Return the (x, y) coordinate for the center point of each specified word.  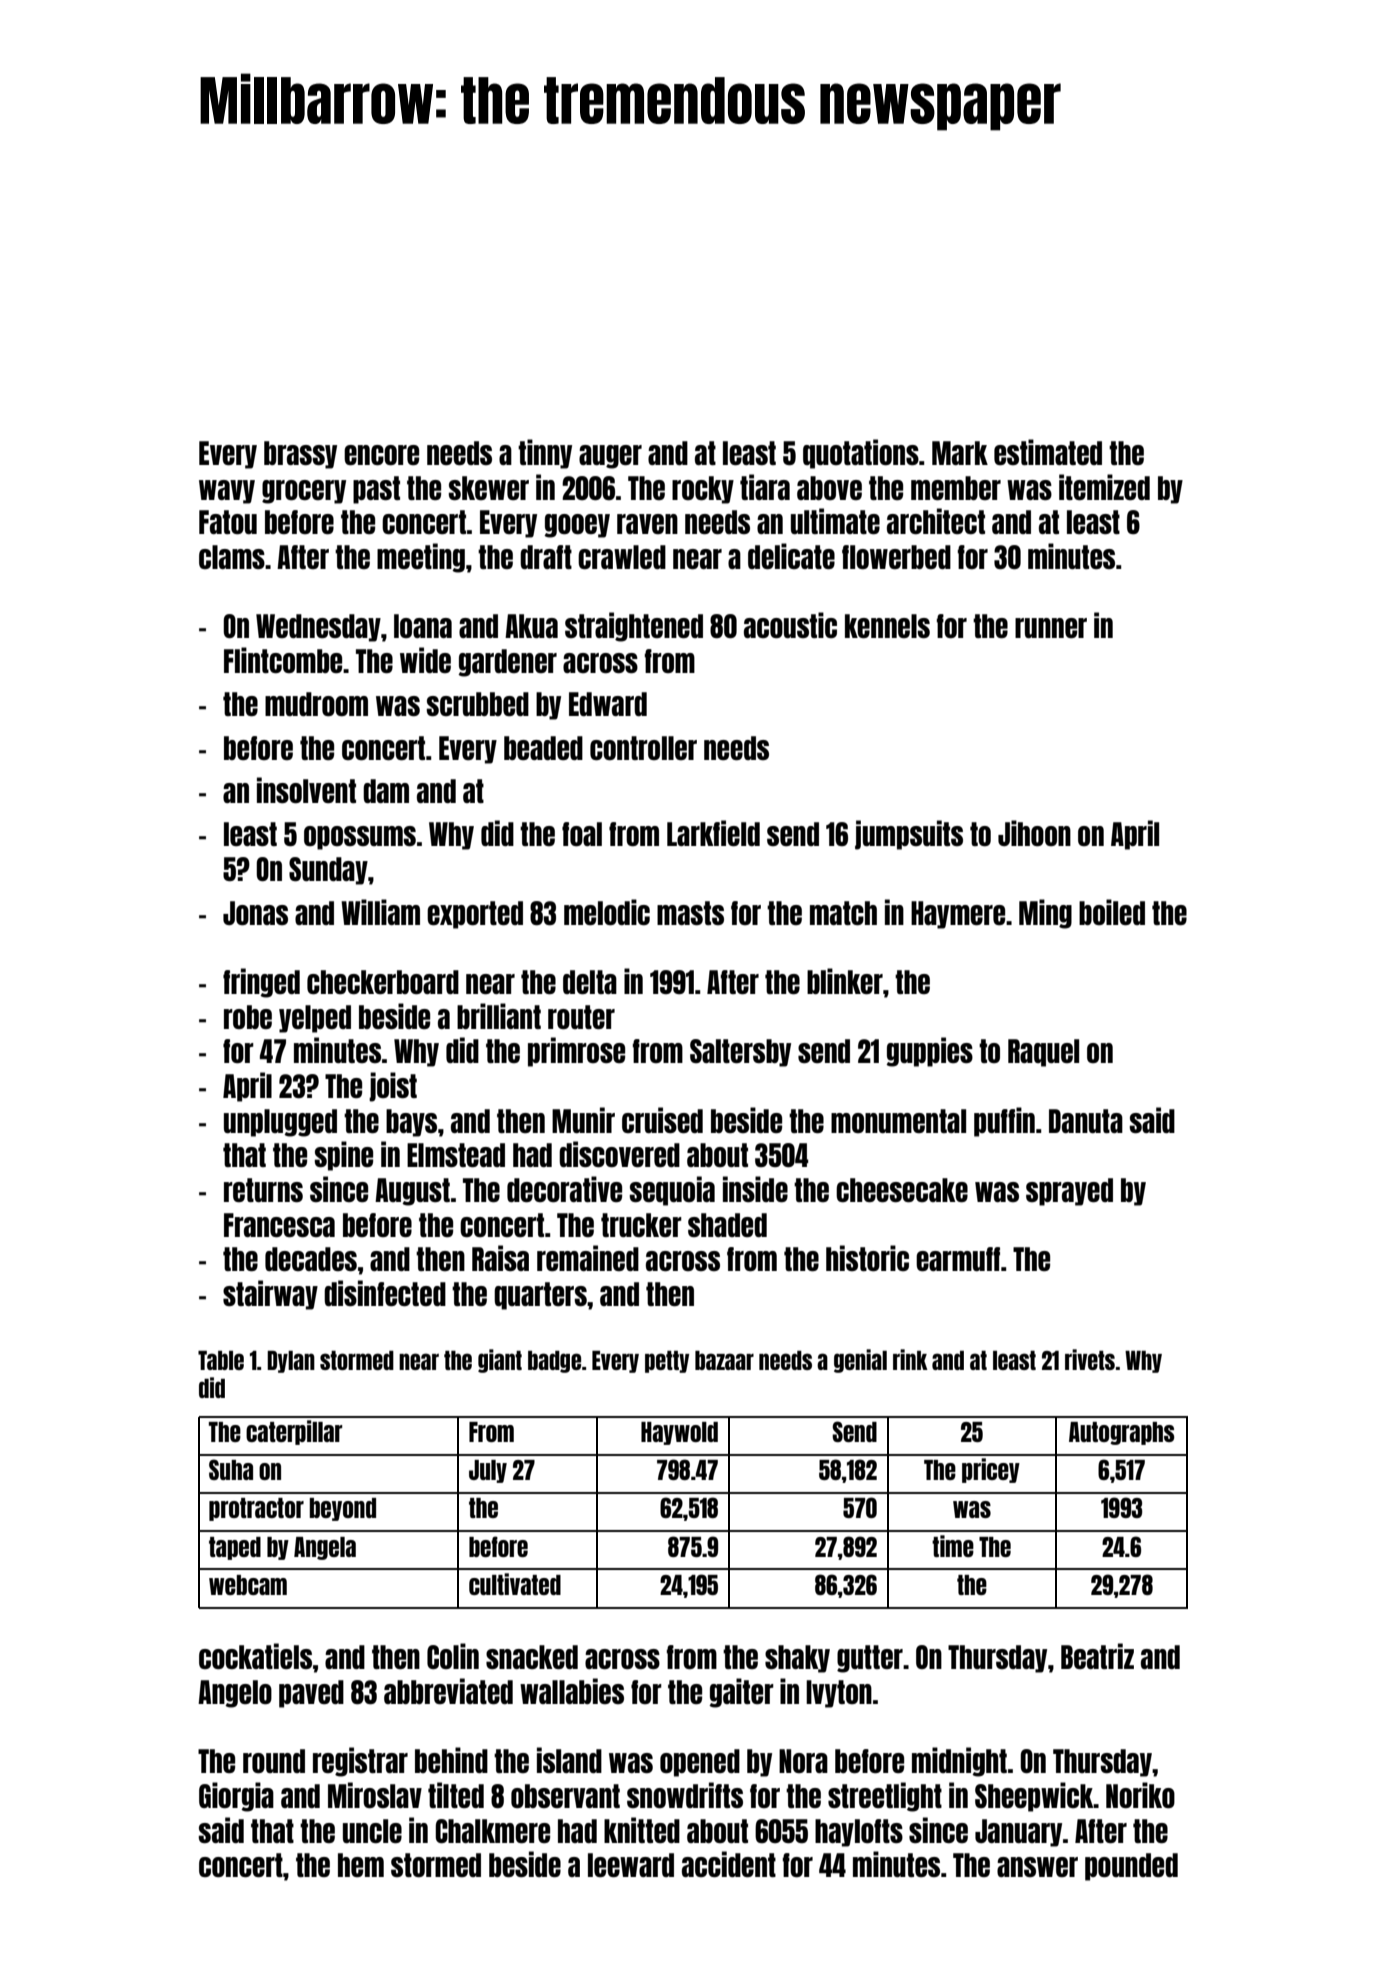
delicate (791, 556)
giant (500, 1361)
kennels (887, 626)
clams (232, 557)
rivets (1090, 1359)
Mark (960, 453)
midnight (959, 1762)
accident (729, 1864)
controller (643, 748)
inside (755, 1189)
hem (361, 1865)
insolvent (306, 790)
